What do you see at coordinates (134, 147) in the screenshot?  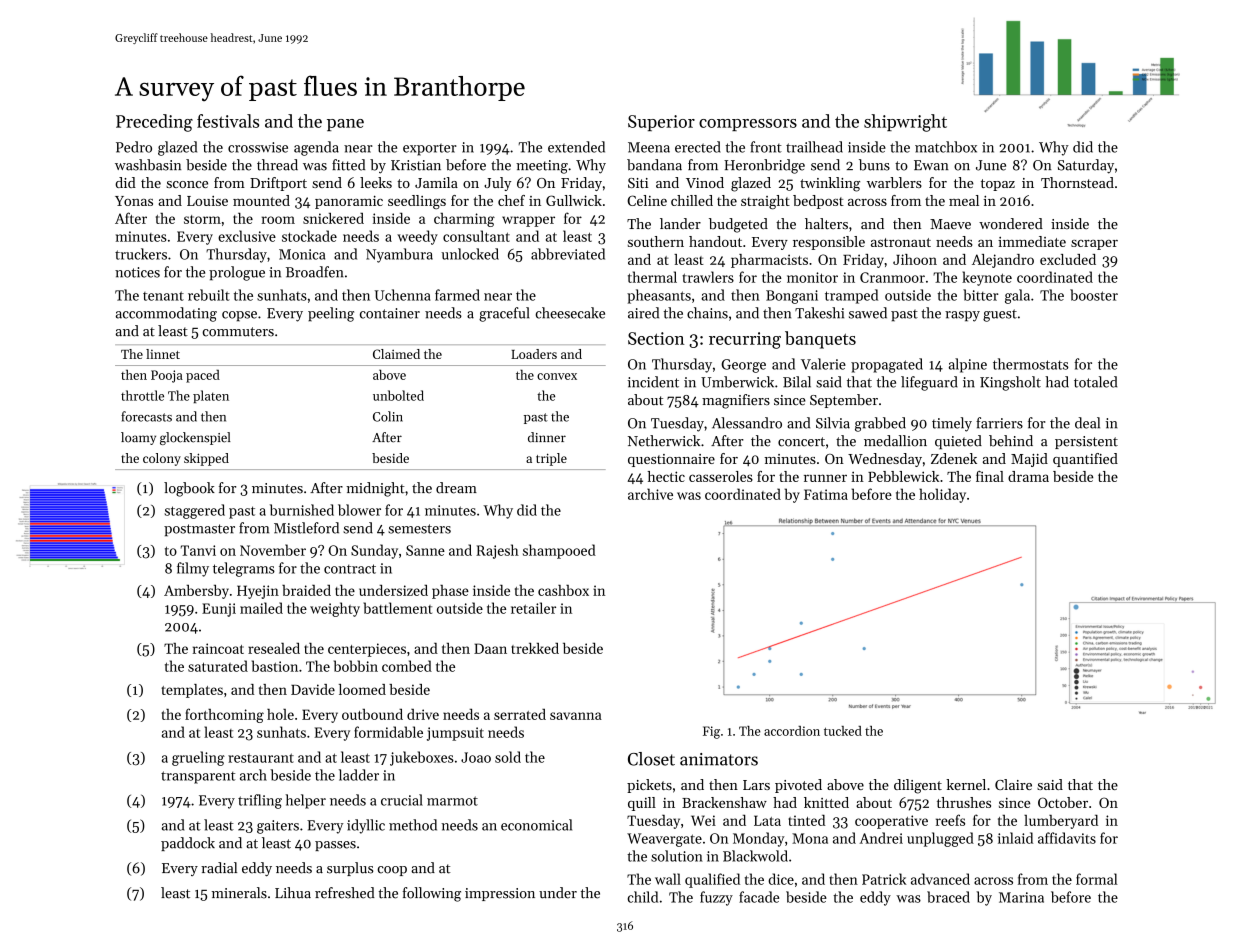 I see `Pedro` at bounding box center [134, 147].
